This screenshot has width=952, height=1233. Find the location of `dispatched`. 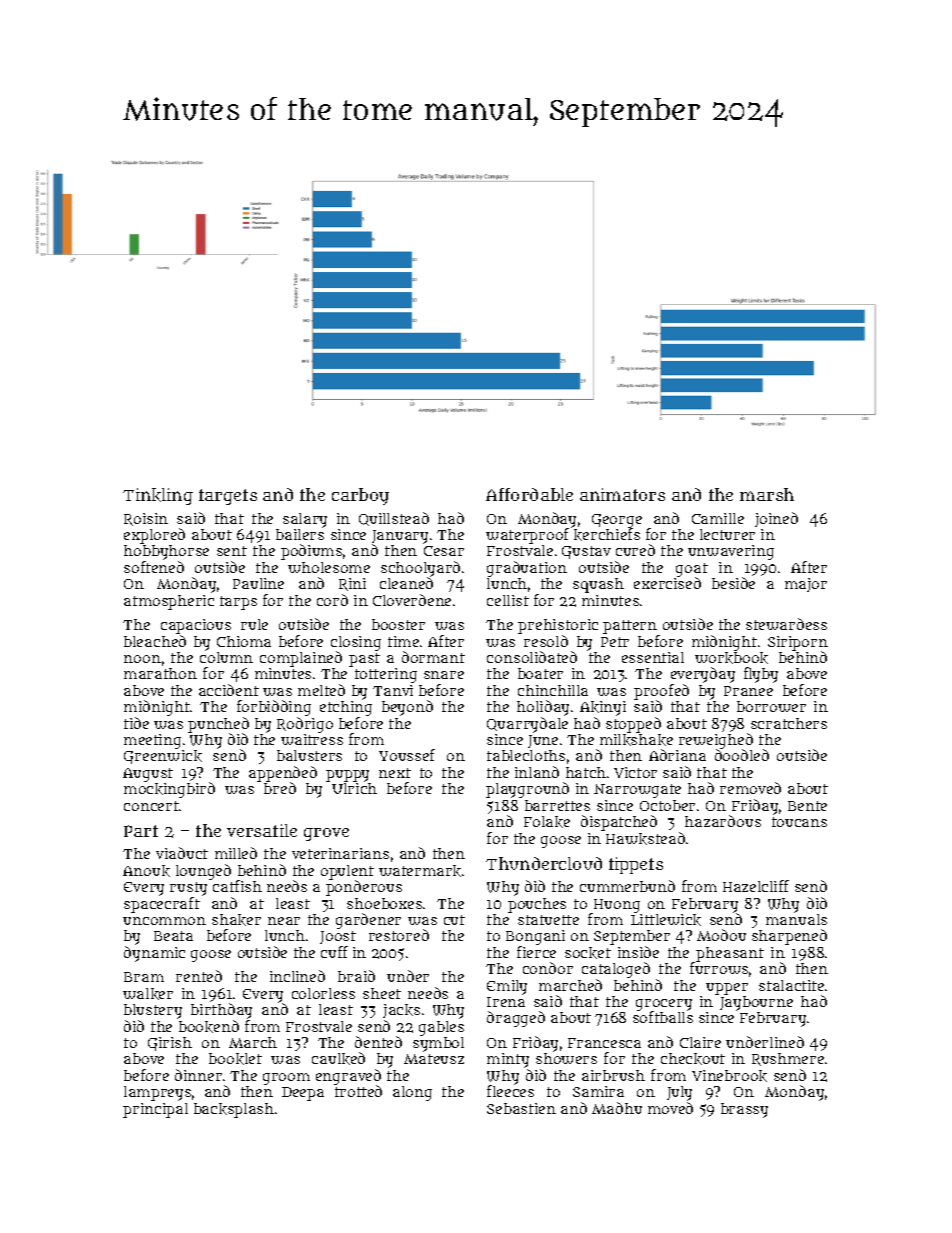

dispatched is located at coordinates (619, 823).
